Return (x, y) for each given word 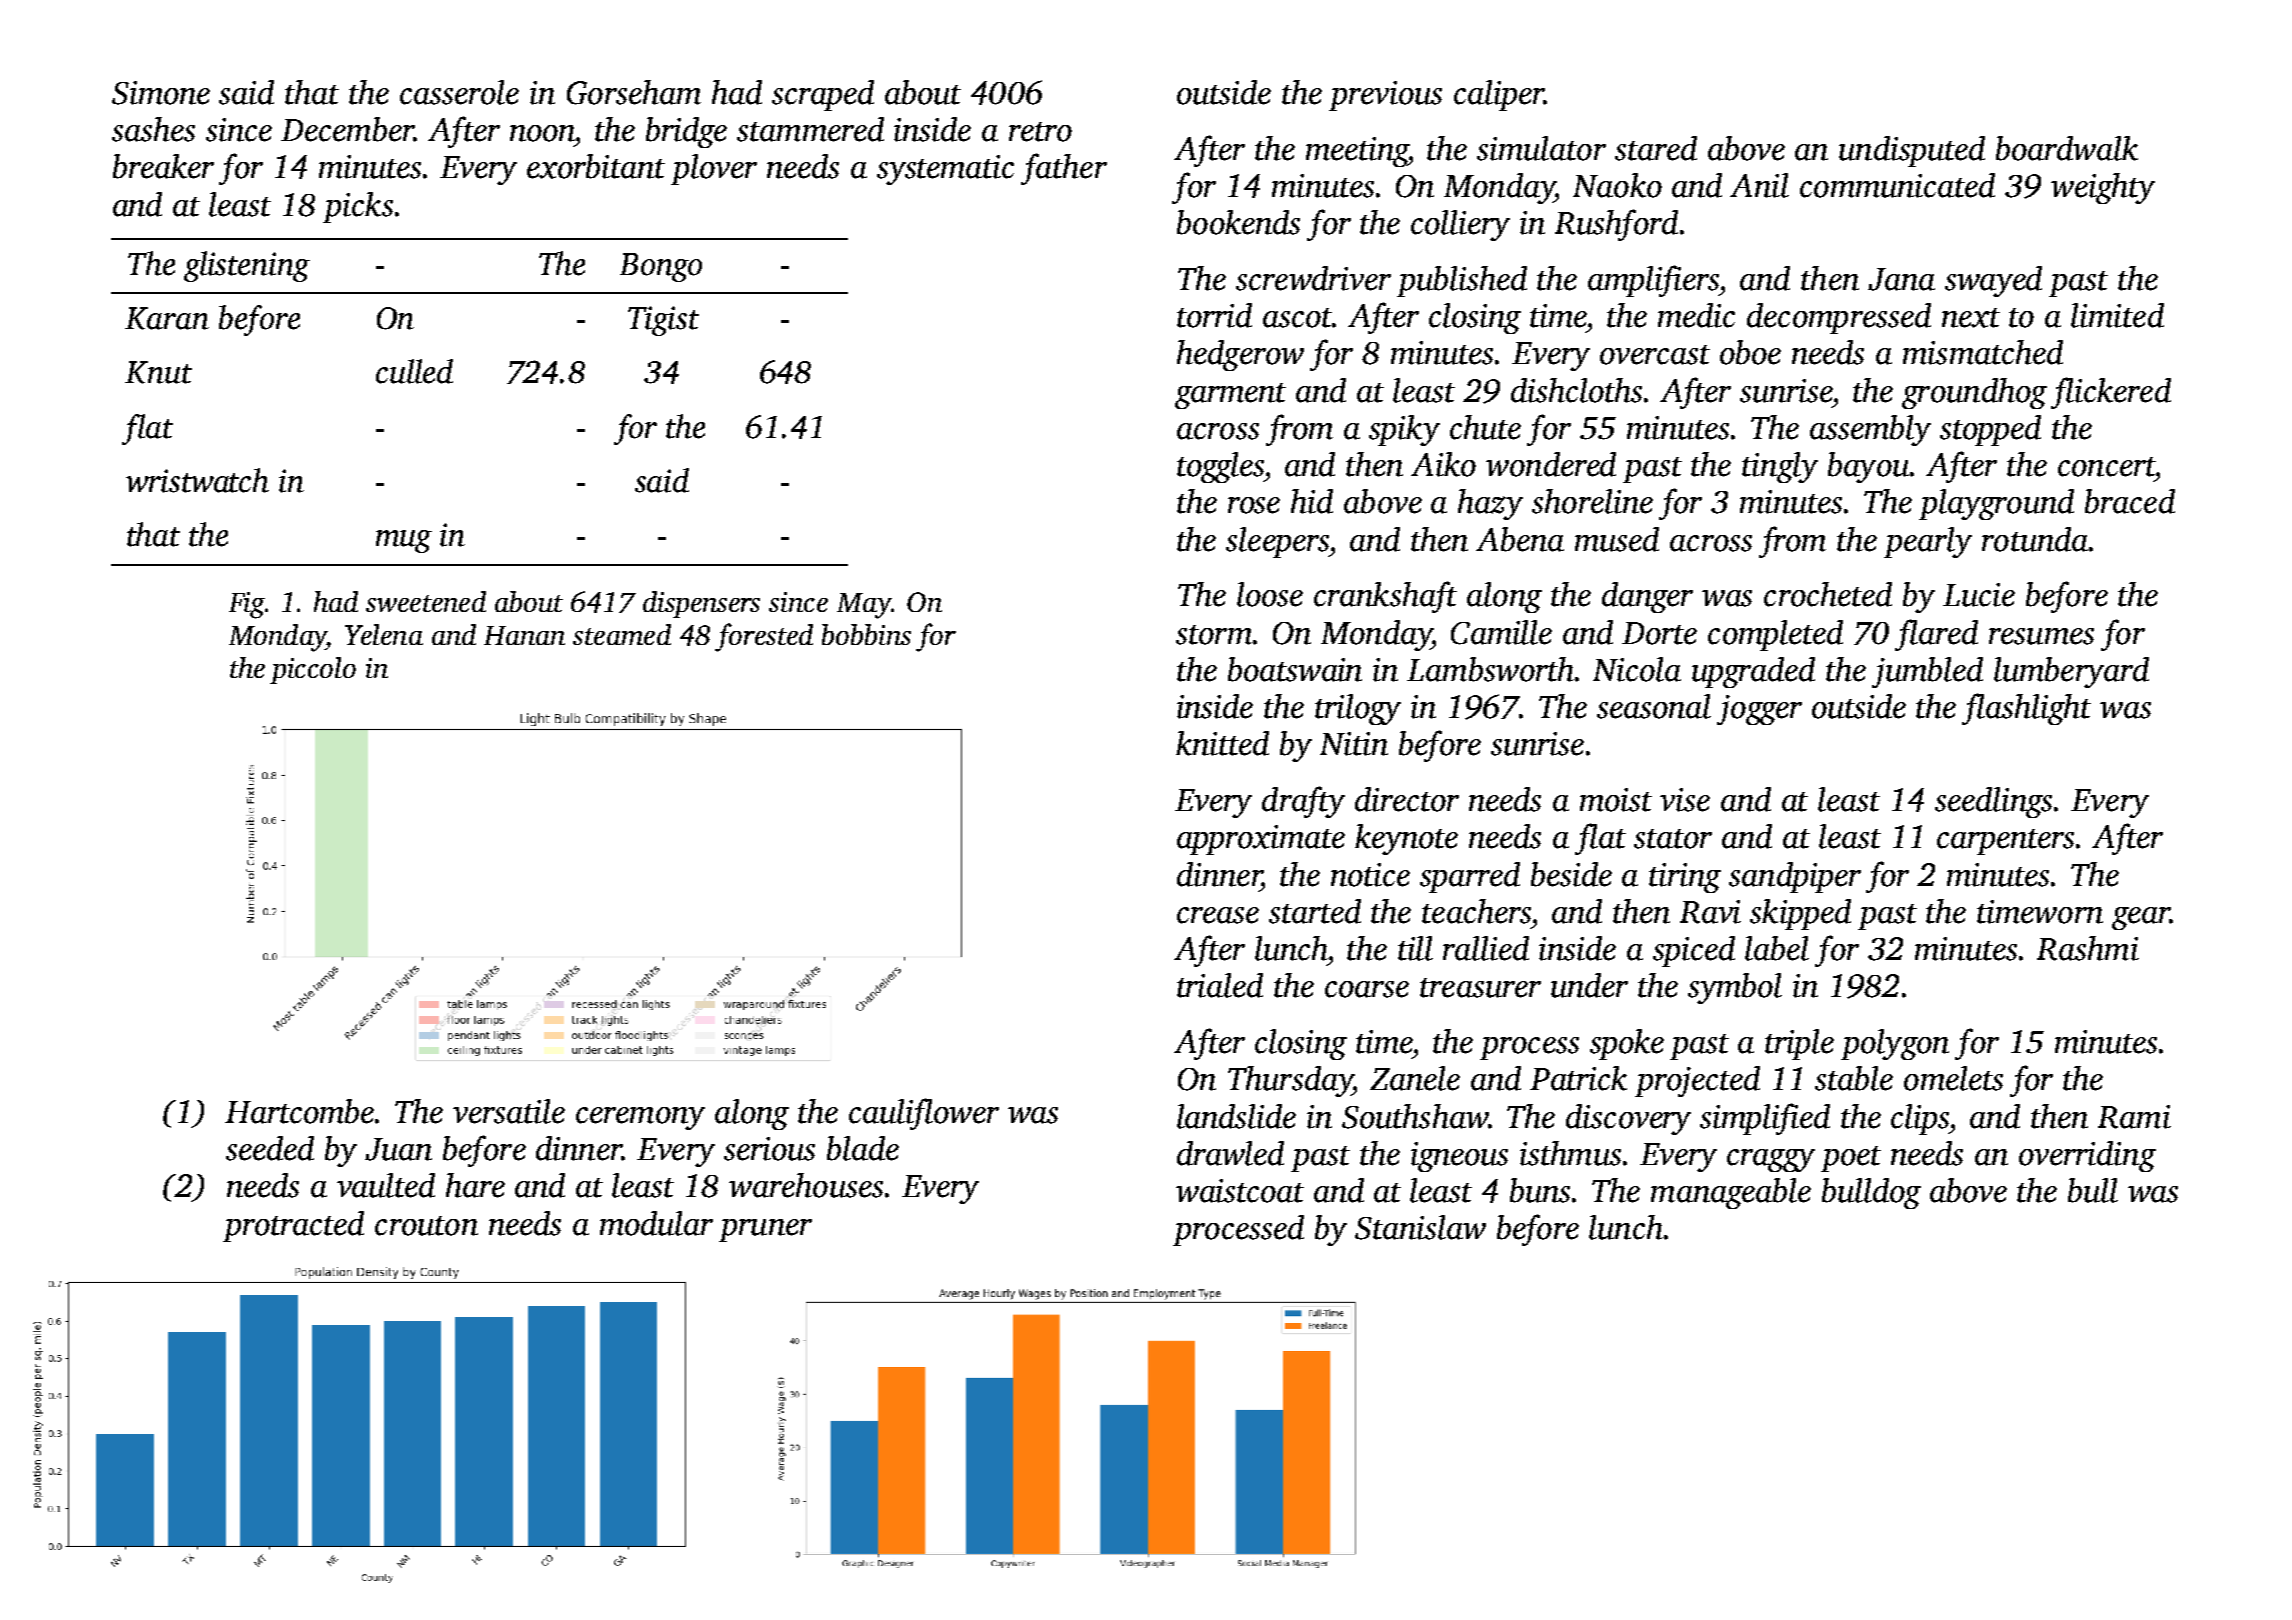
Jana (1901, 279)
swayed (1993, 281)
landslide (1236, 1116)
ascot (1298, 318)
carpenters (2005, 842)
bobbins (866, 634)
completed (1775, 635)
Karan (167, 318)
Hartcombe (299, 1111)
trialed (1220, 985)
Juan (398, 1149)
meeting (1357, 152)
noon (542, 133)
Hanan (524, 635)
